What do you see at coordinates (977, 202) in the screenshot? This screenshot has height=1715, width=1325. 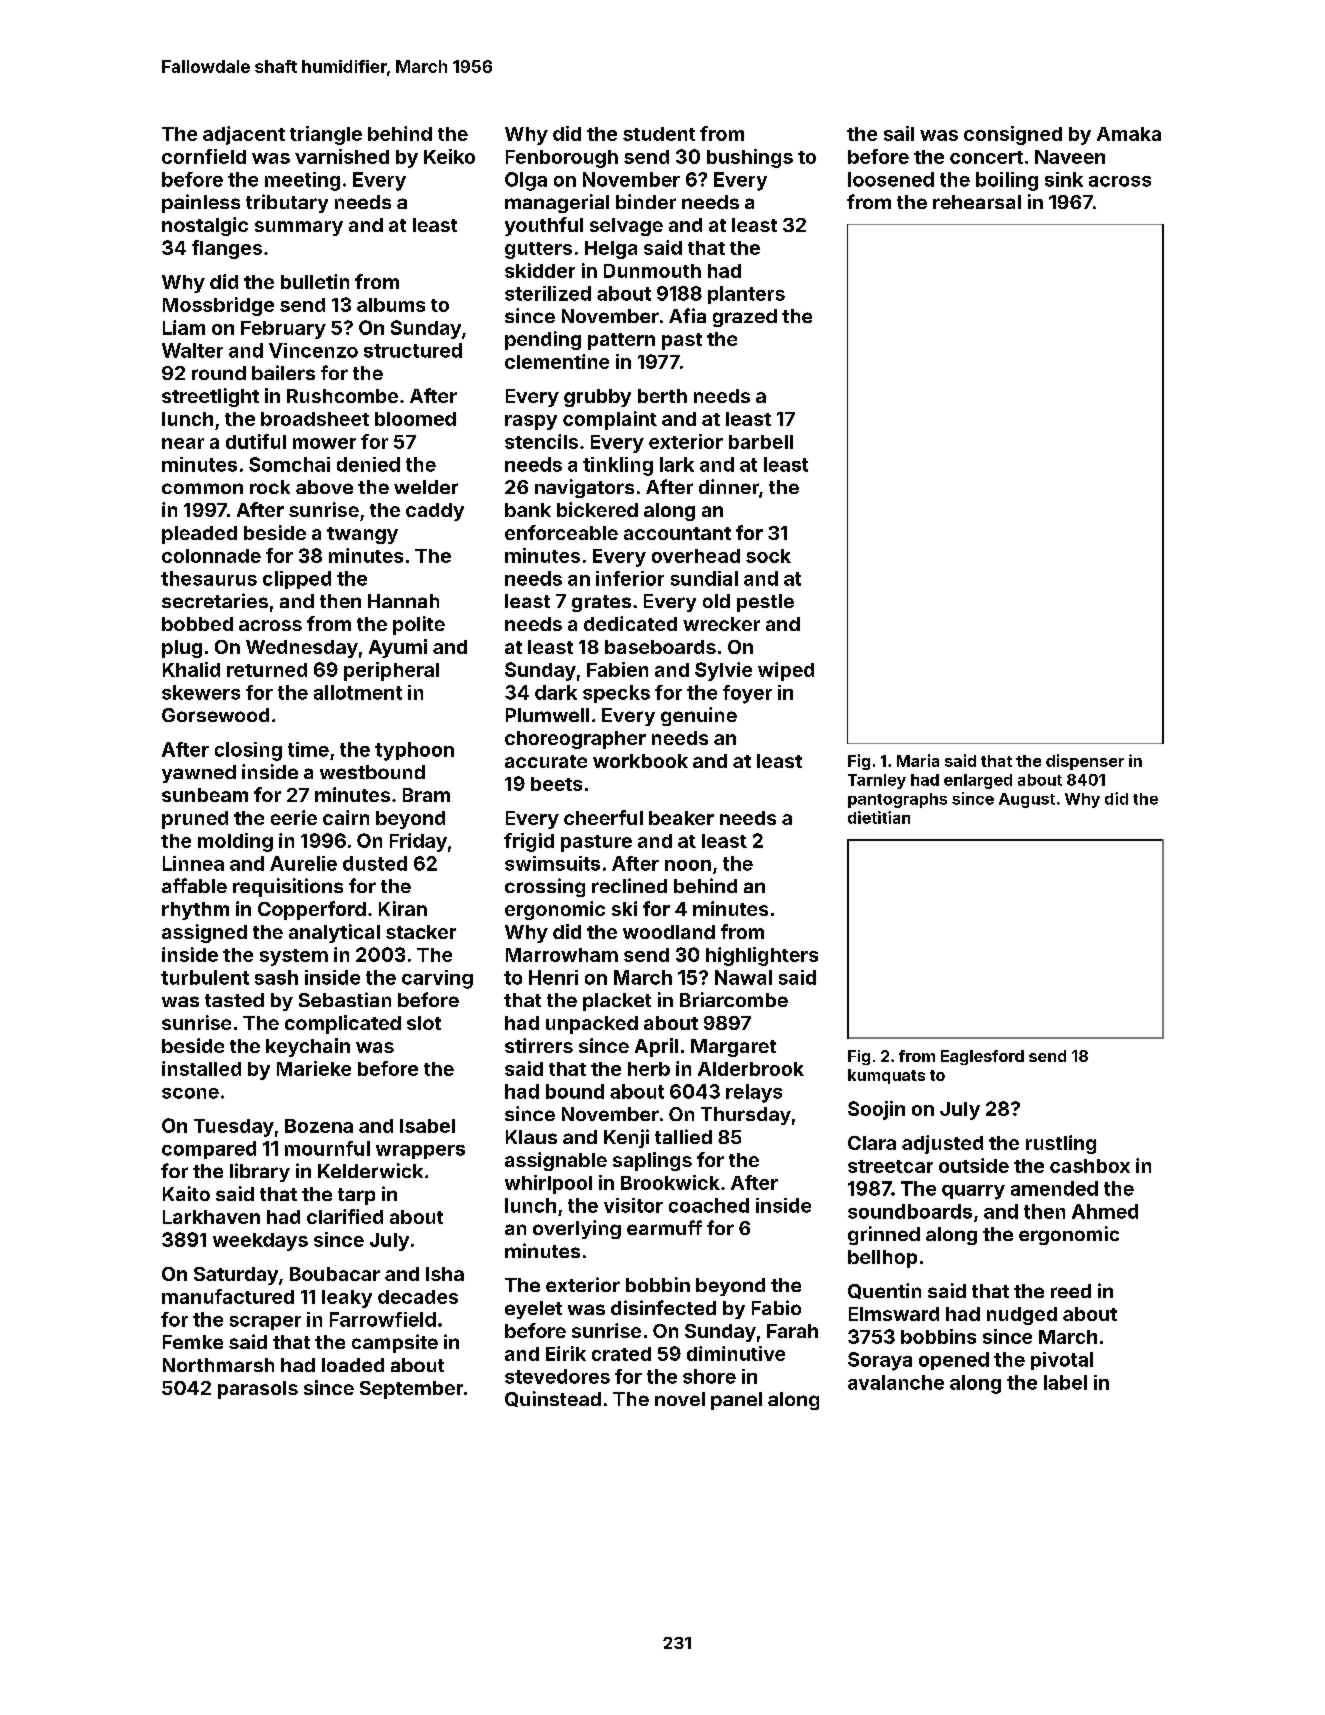 I see `rehearsal` at bounding box center [977, 202].
